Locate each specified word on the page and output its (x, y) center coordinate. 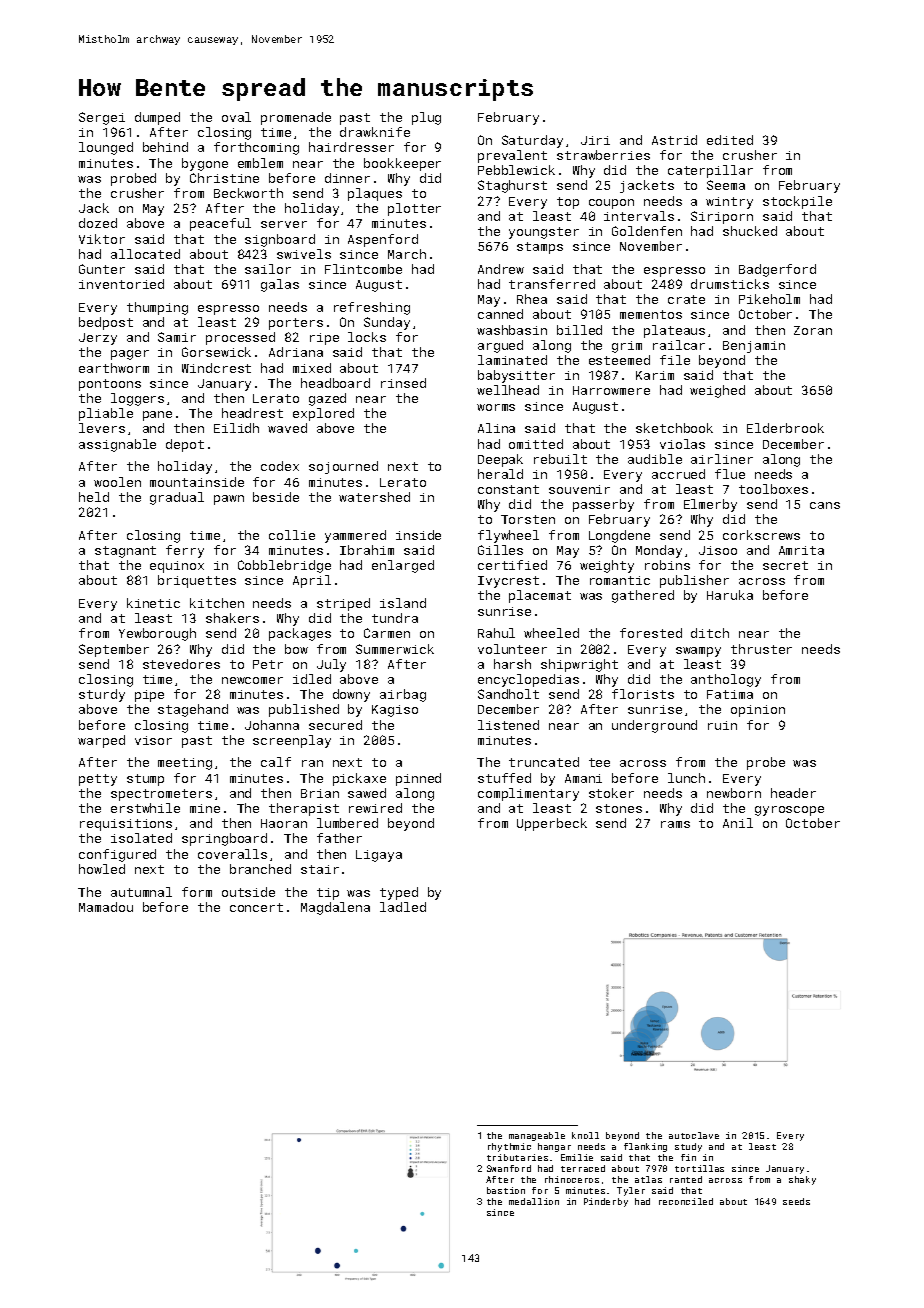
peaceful (220, 224)
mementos (651, 314)
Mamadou (106, 907)
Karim (655, 375)
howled (102, 869)
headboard (335, 383)
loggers (137, 399)
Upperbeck (552, 824)
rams (675, 824)
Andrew (501, 269)
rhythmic (509, 1147)
